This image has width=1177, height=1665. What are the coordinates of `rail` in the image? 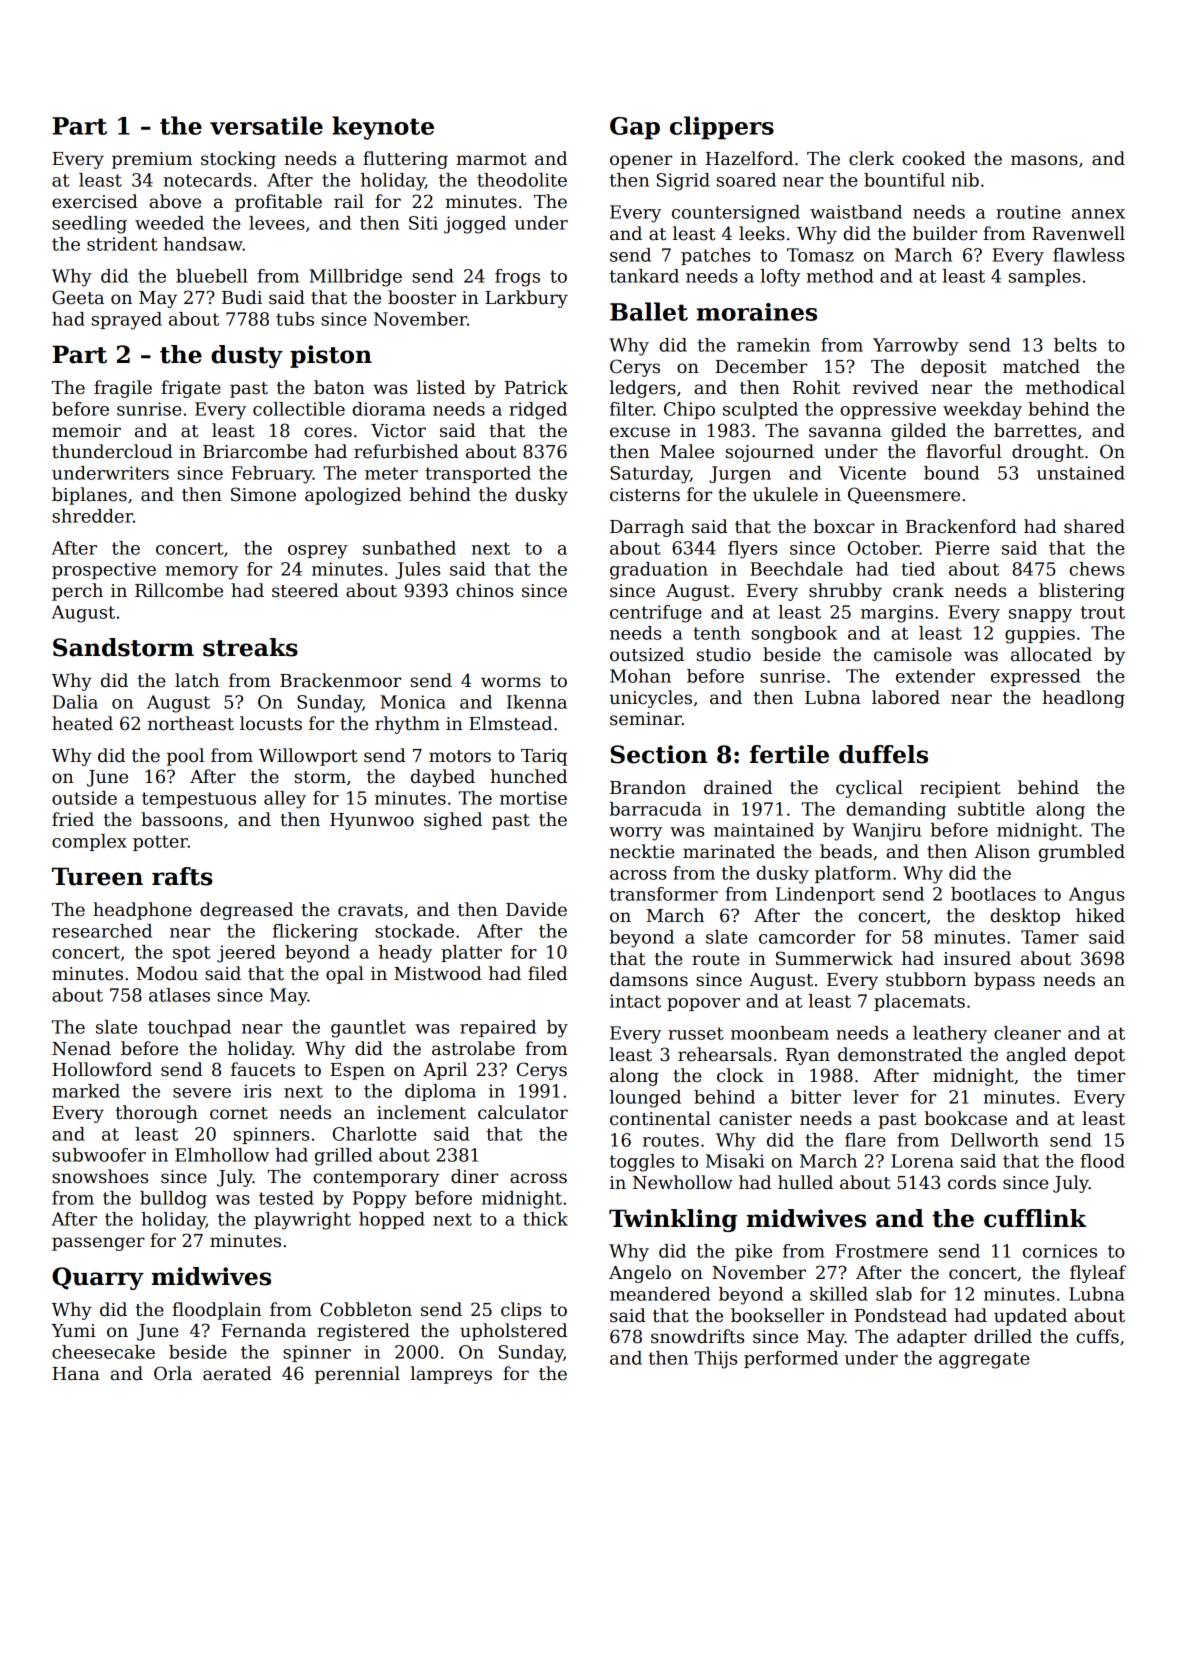 It's located at (349, 201).
